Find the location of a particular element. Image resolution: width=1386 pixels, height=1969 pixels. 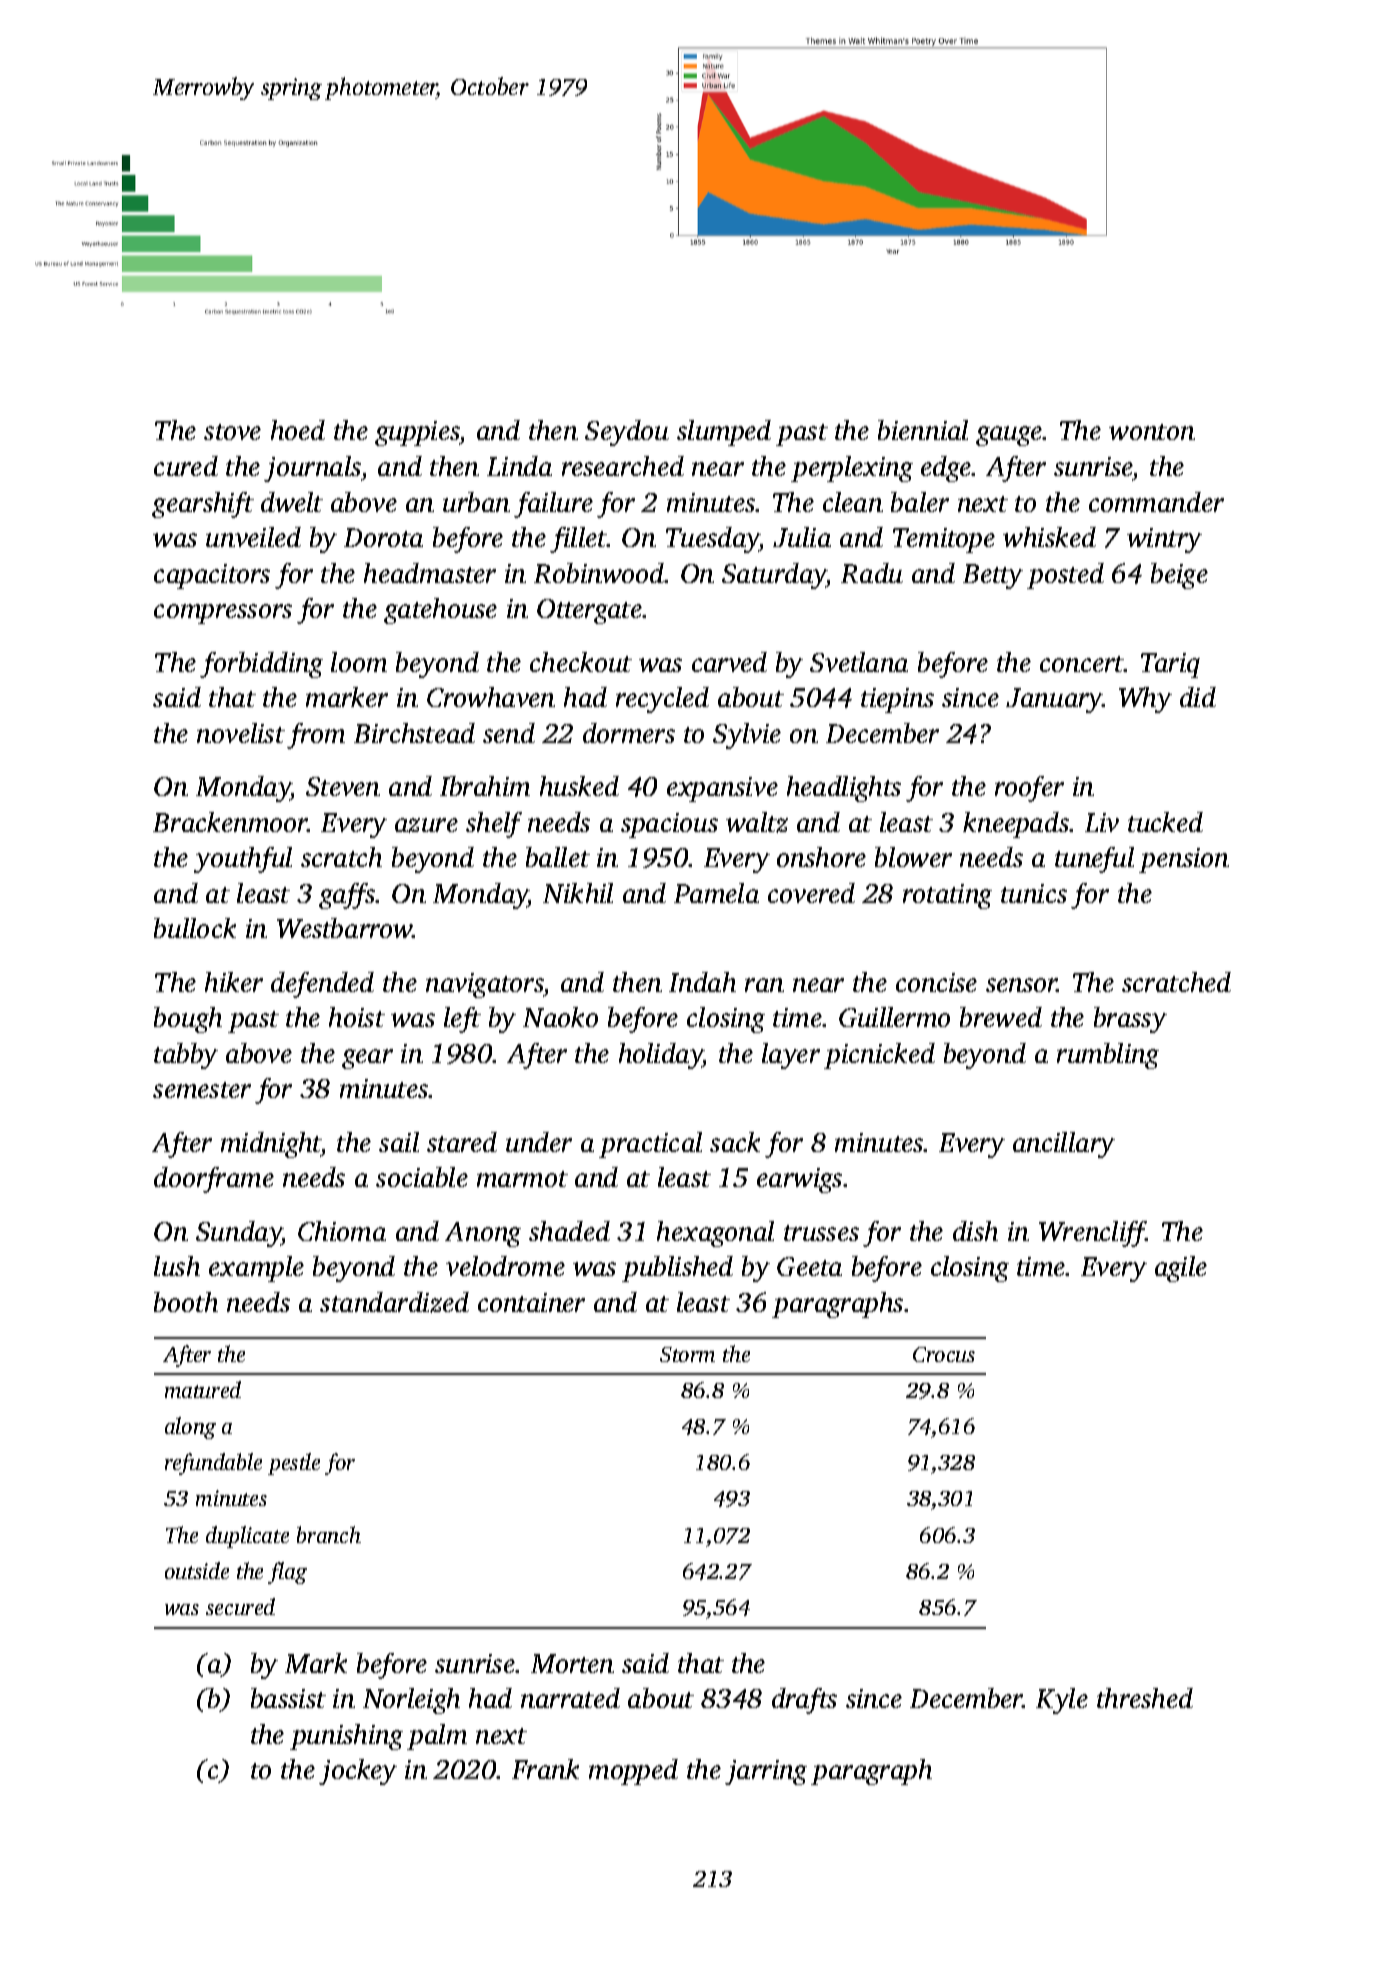

Steven is located at coordinates (343, 786).
